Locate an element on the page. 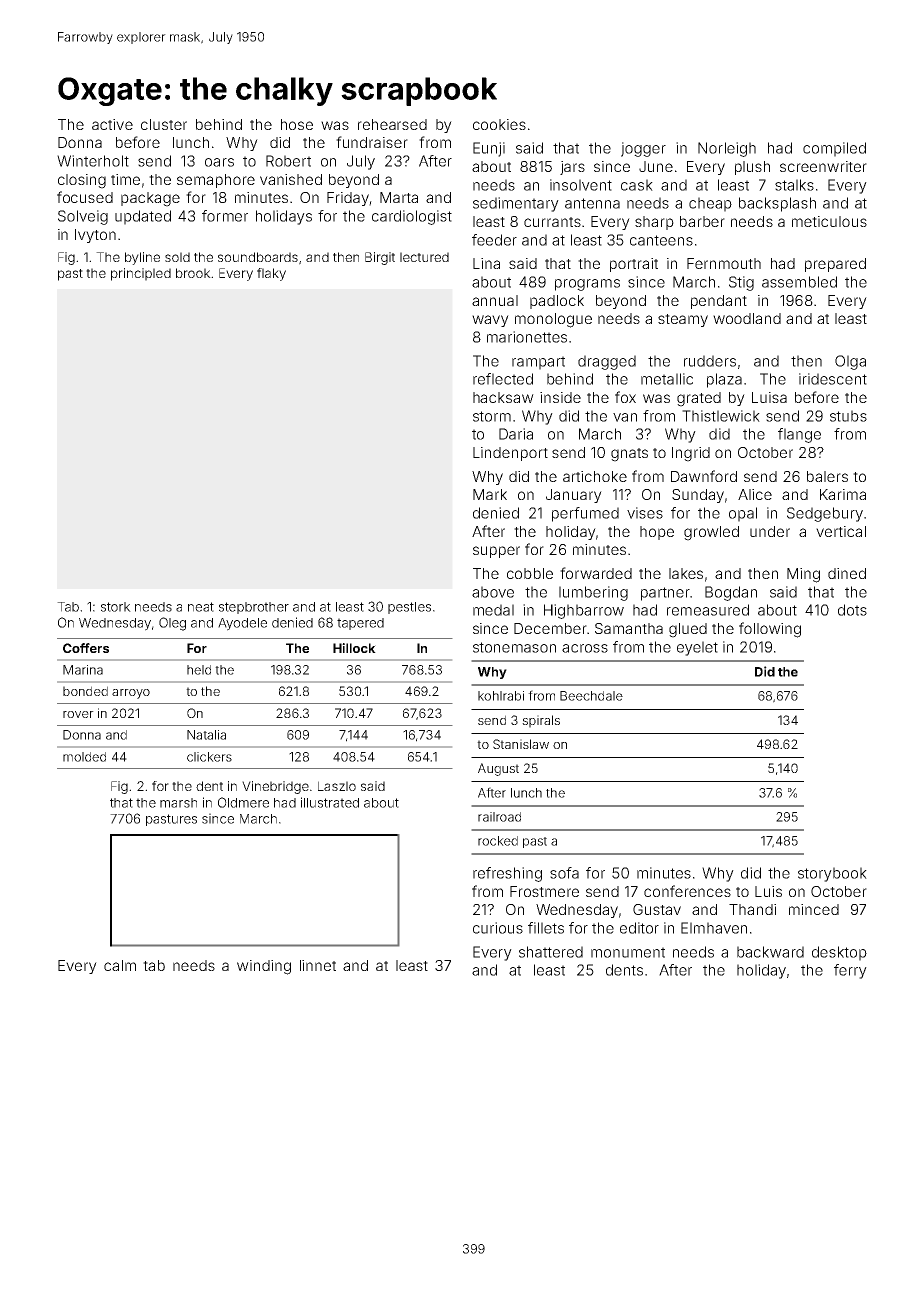 The image size is (924, 1308). Gustav is located at coordinates (657, 909).
